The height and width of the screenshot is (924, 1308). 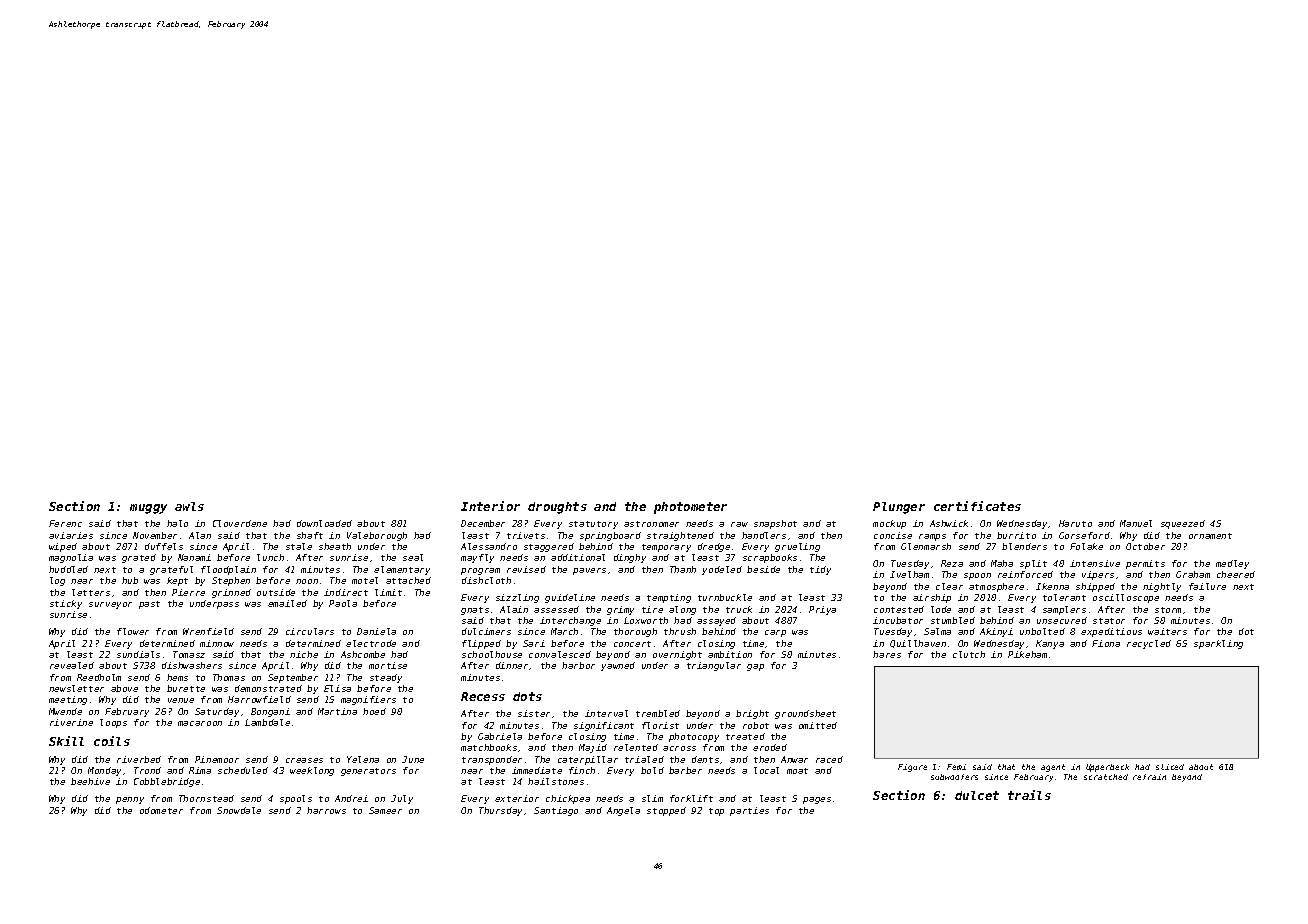 What do you see at coordinates (1095, 563) in the screenshot?
I see `intensive` at bounding box center [1095, 563].
